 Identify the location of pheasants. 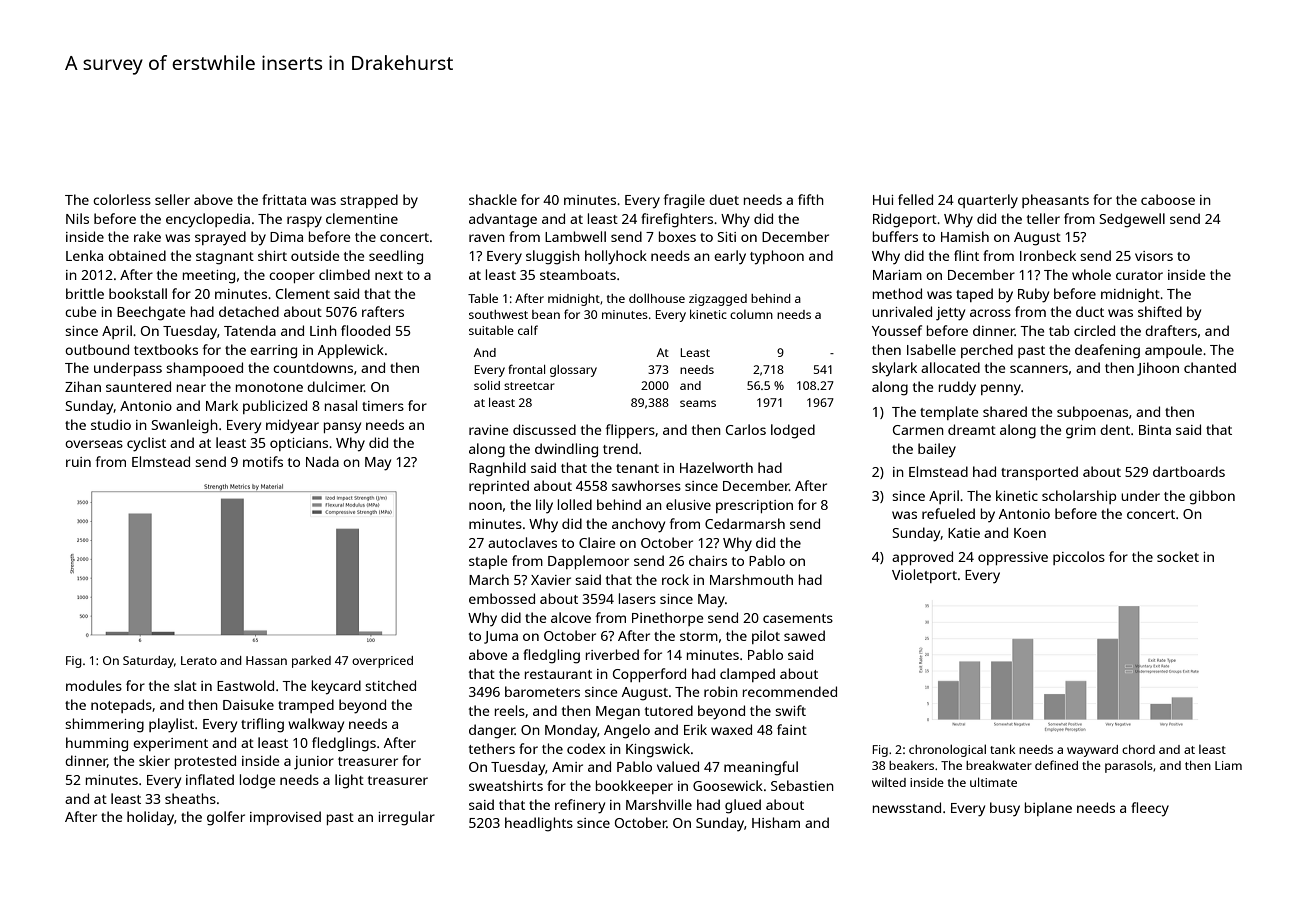
(1055, 201).
